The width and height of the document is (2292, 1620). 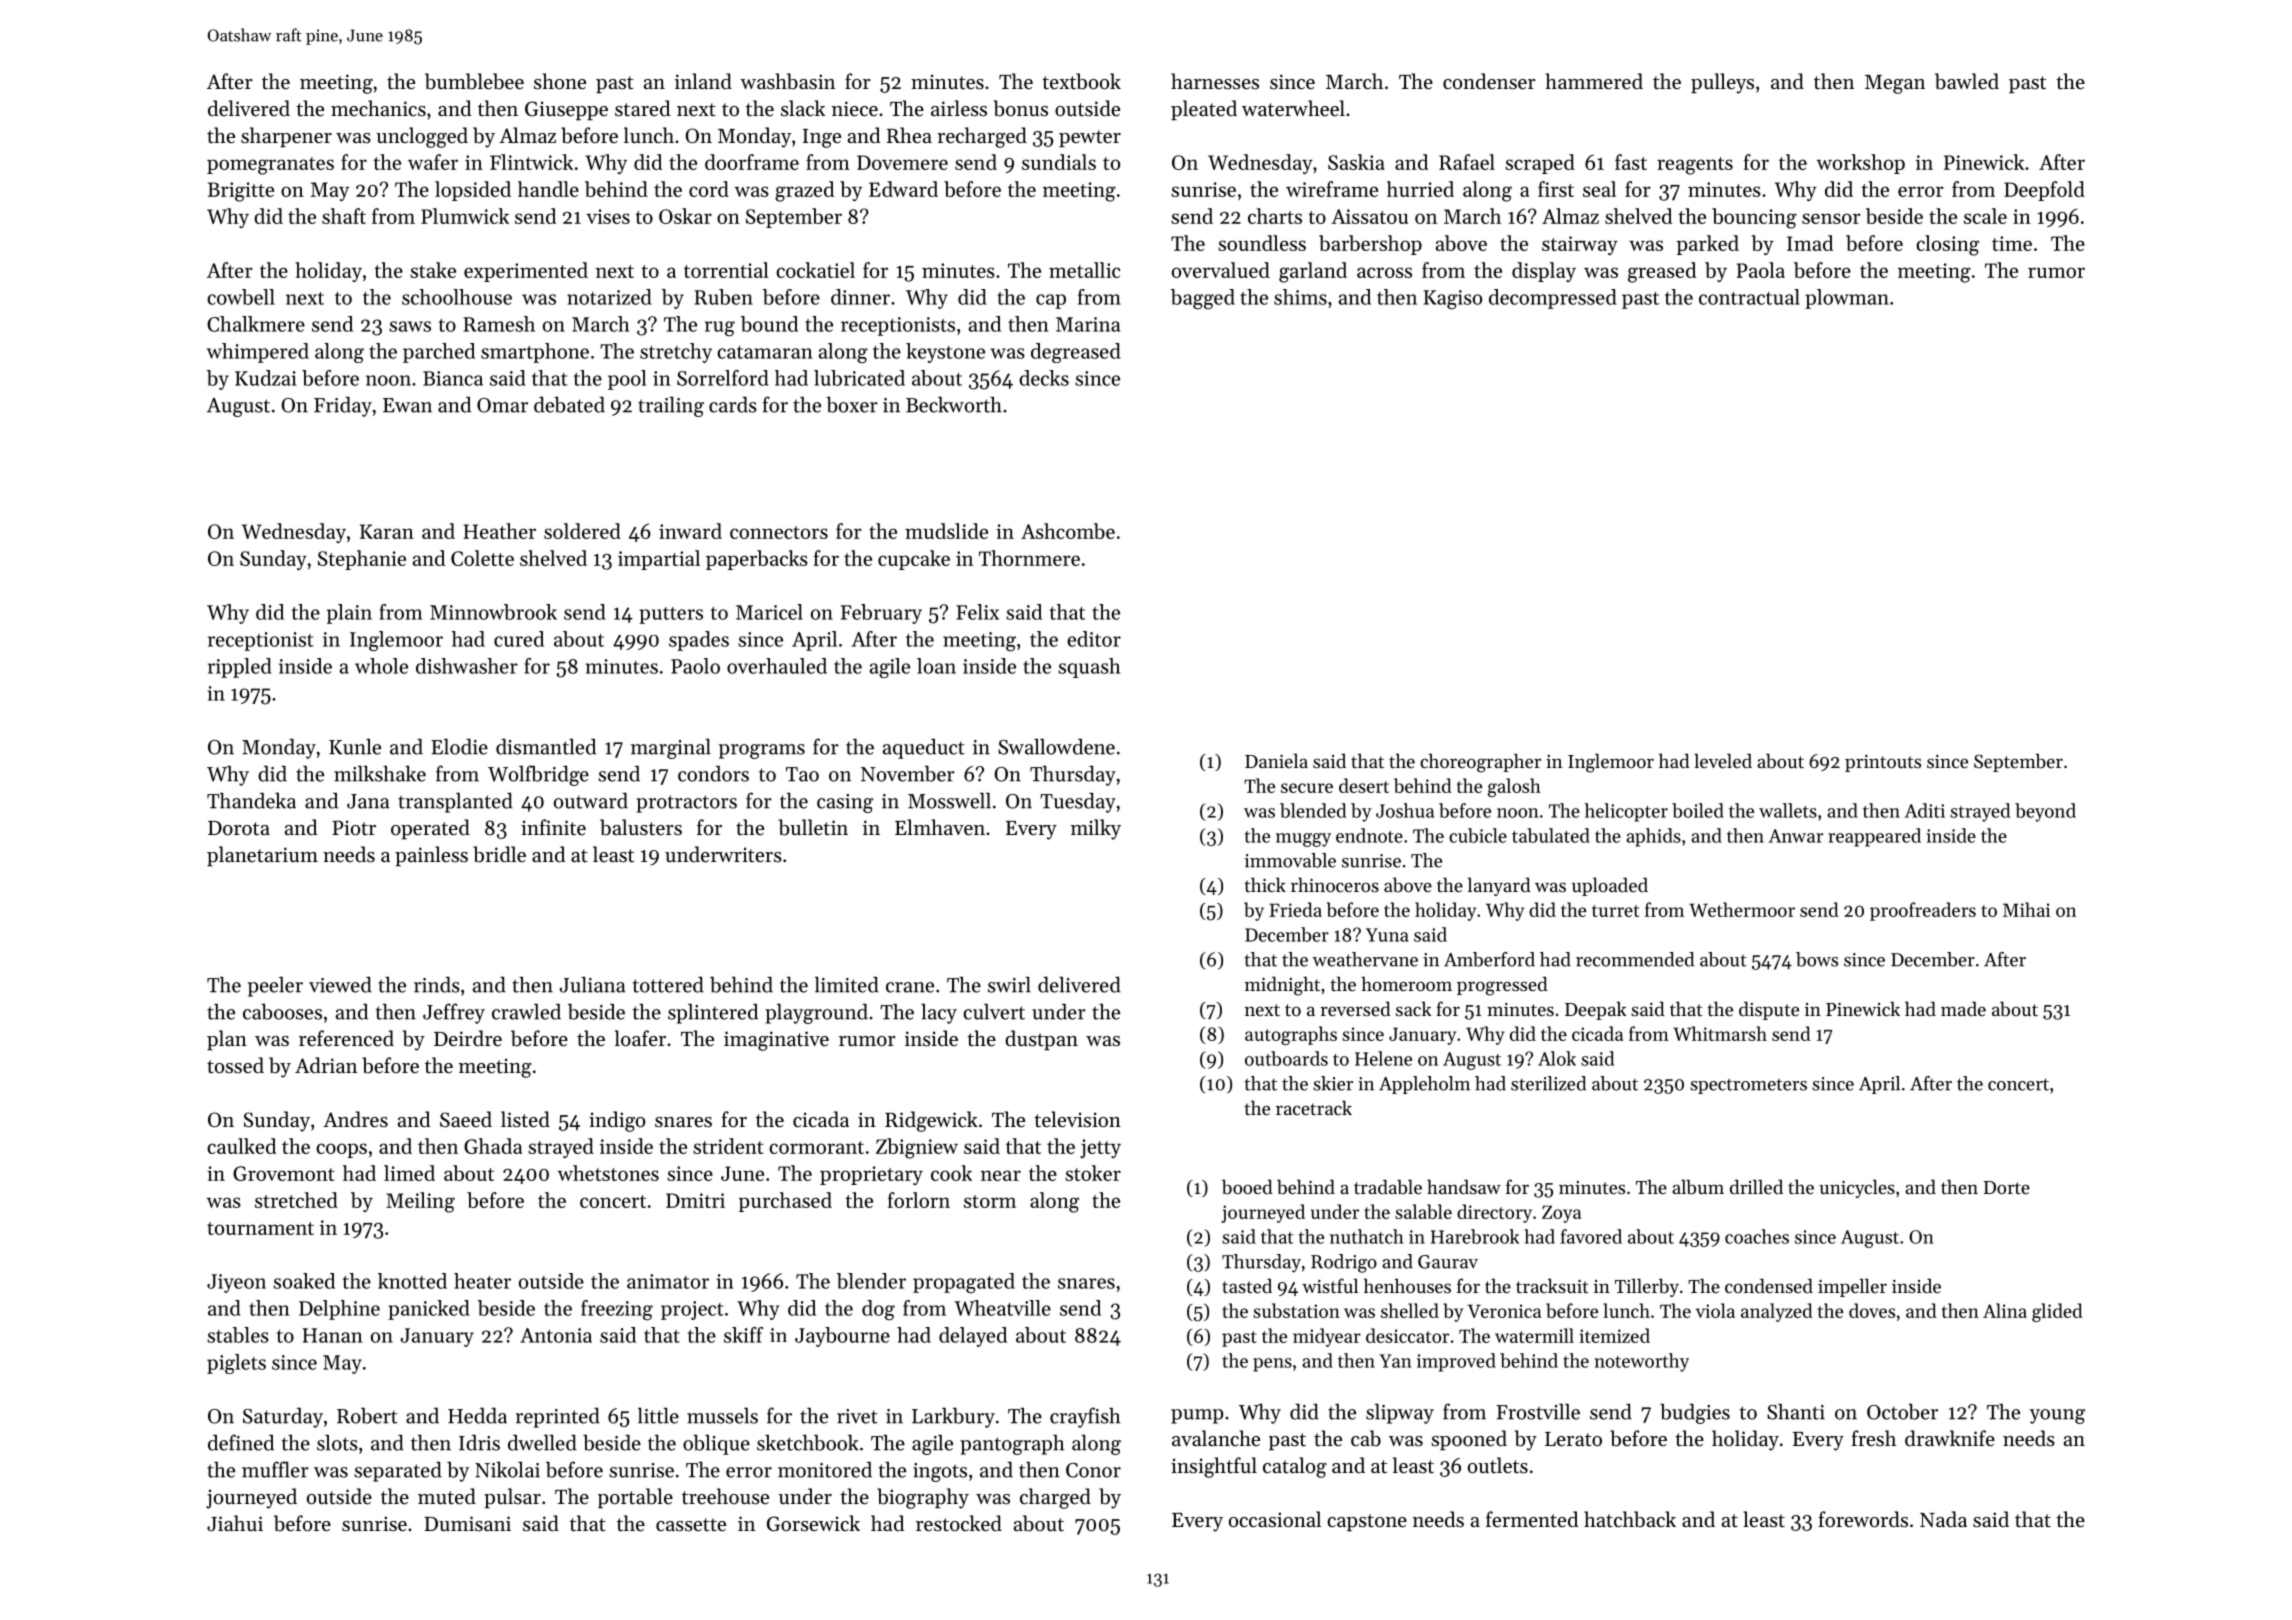 What do you see at coordinates (1630, 1519) in the document?
I see `hatchback` at bounding box center [1630, 1519].
